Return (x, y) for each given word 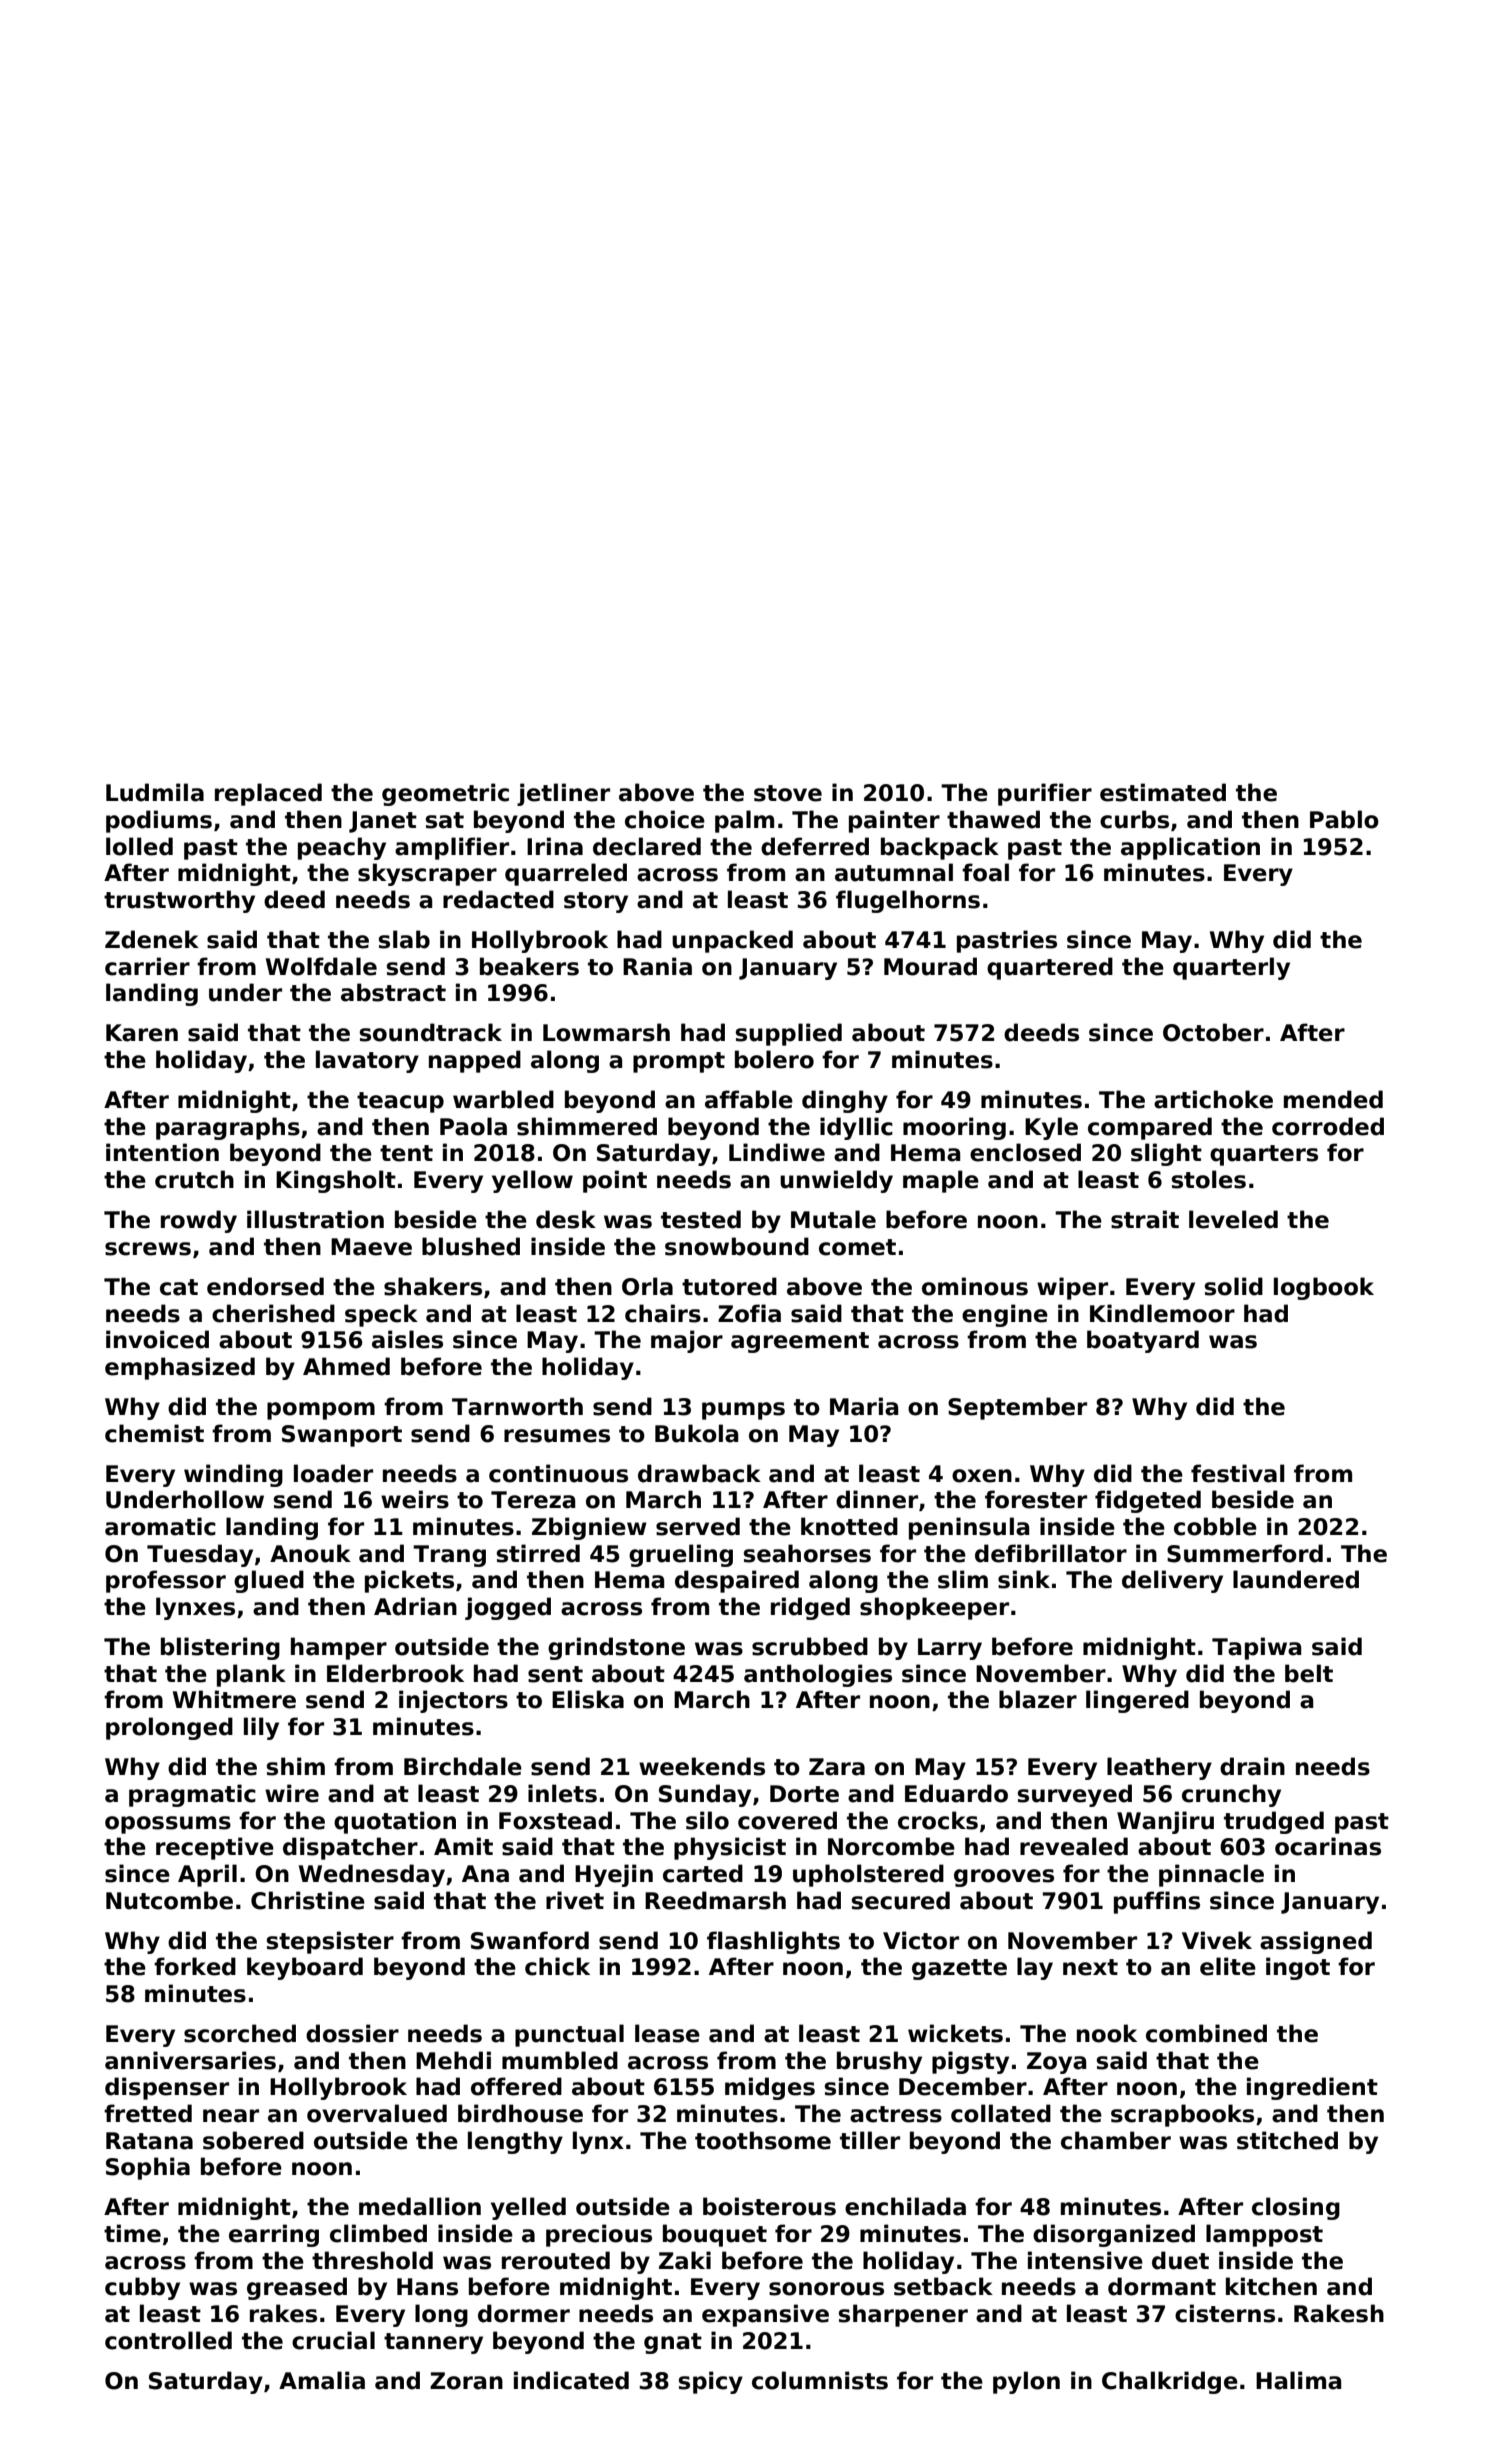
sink (1024, 1579)
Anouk (310, 1553)
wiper (1072, 1288)
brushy (879, 2062)
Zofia (749, 1313)
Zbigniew (589, 1528)
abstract (393, 992)
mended (1333, 1099)
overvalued (377, 2113)
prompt (679, 1062)
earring (274, 2235)
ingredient (1312, 2088)
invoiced (157, 1339)
